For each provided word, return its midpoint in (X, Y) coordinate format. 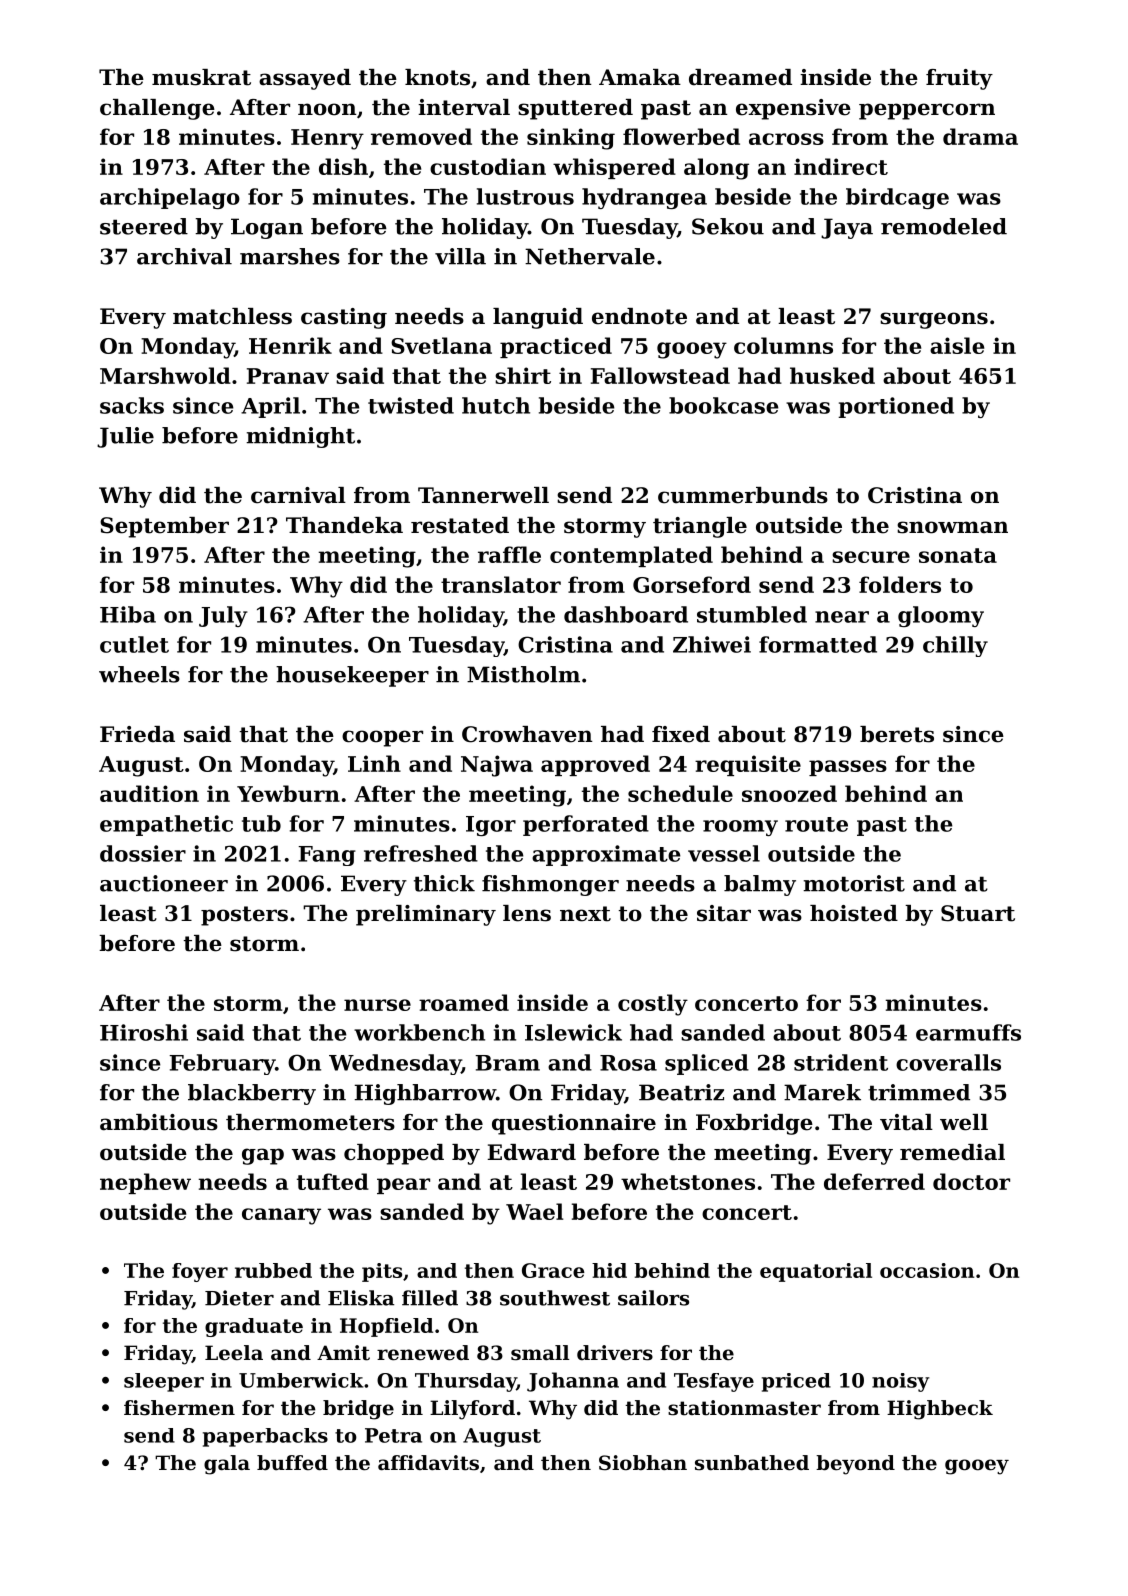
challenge (157, 109)
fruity (959, 79)
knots (437, 77)
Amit (343, 1353)
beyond (855, 1465)
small (540, 1353)
